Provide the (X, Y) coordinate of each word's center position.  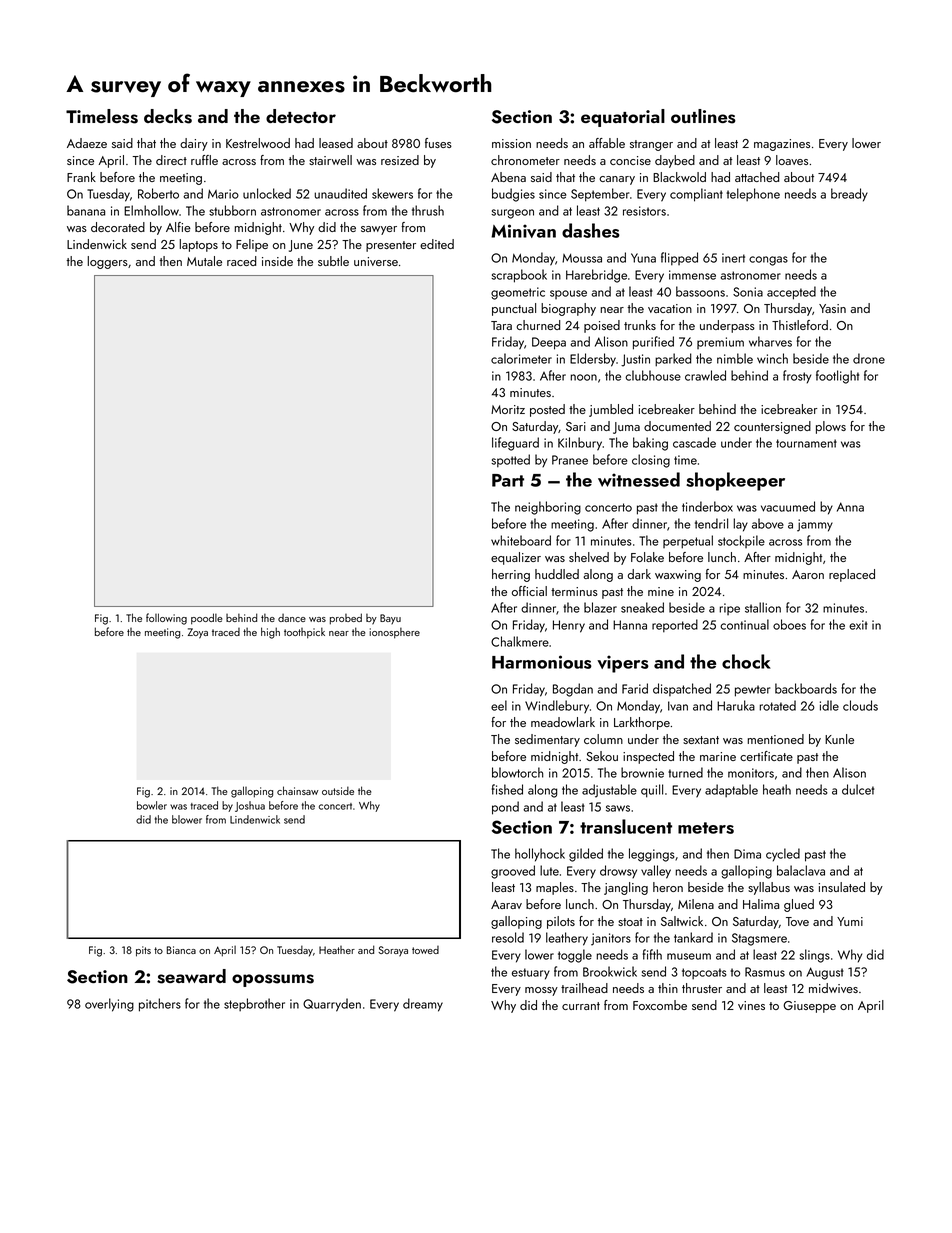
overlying (109, 1005)
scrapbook (519, 276)
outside (338, 790)
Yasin (832, 308)
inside (277, 261)
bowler (152, 805)
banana (86, 210)
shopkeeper (735, 481)
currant (581, 1006)
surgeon (512, 214)
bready (849, 195)
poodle (206, 619)
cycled (783, 855)
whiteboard (521, 540)
